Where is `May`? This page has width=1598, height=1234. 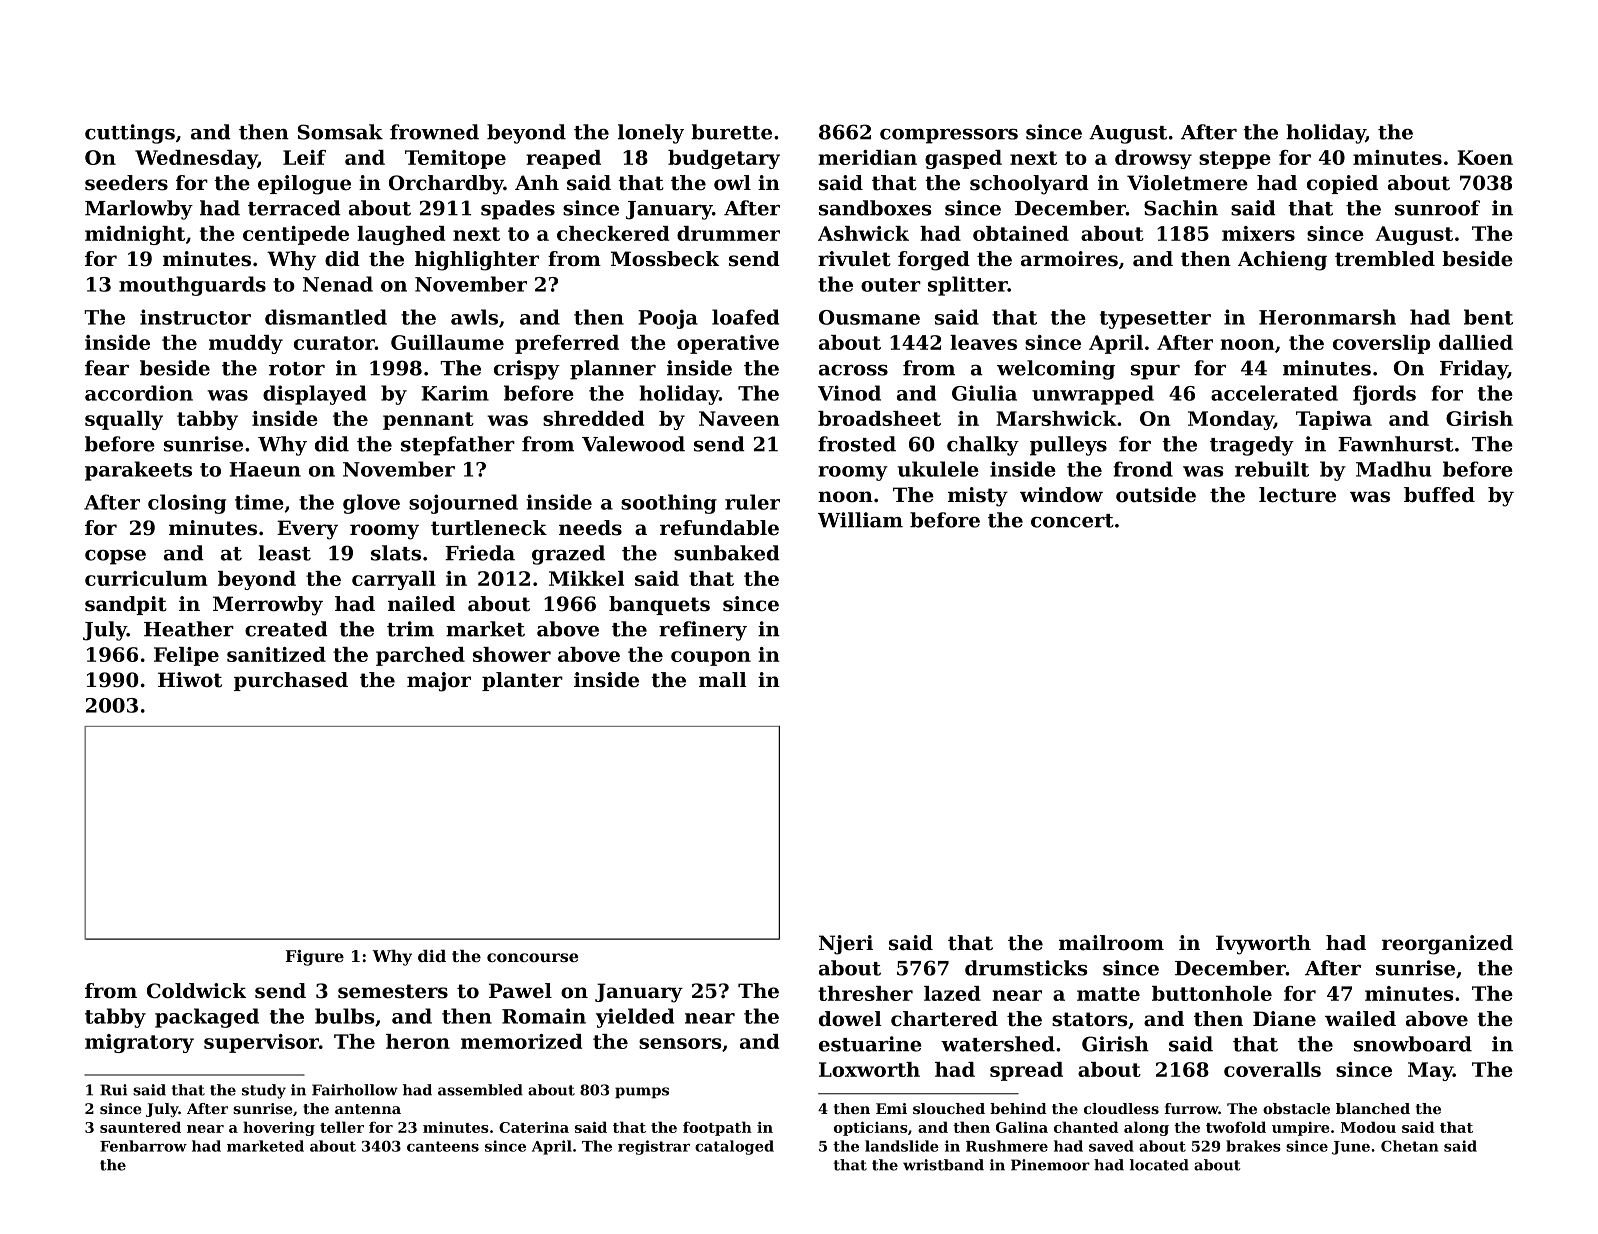 May is located at coordinates (1430, 1071).
